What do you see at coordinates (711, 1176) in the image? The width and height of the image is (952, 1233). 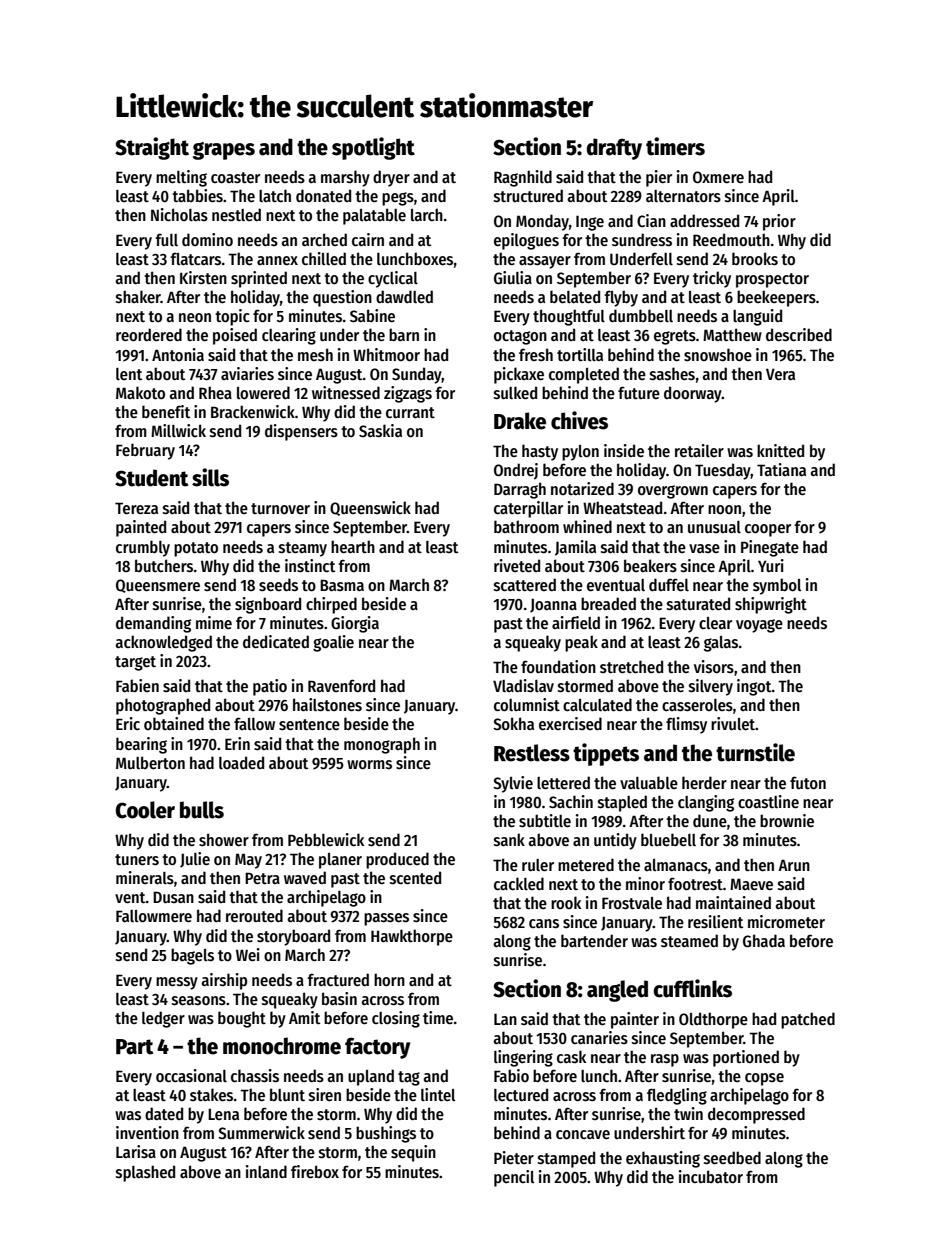 I see `incubator` at bounding box center [711, 1176].
